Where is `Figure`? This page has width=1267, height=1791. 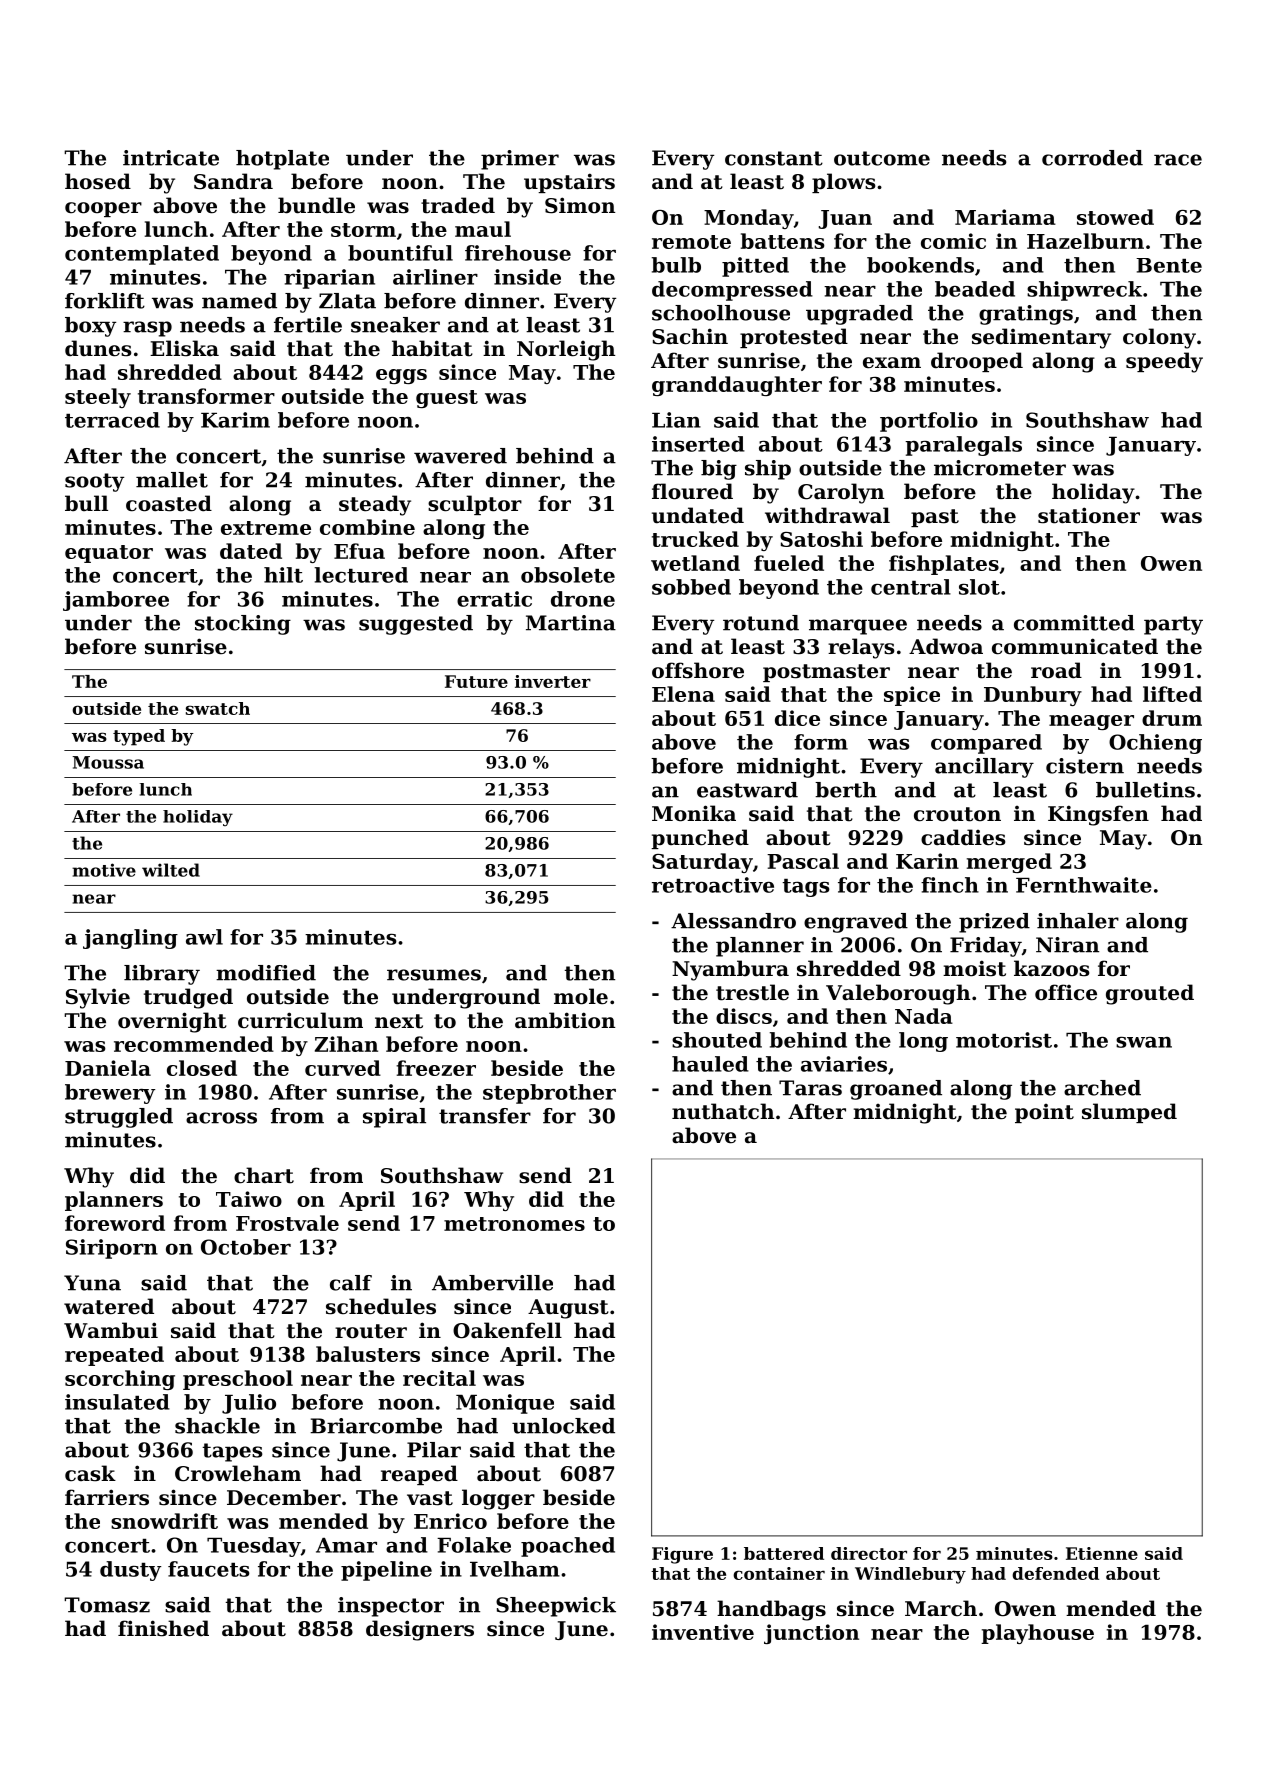
Figure is located at coordinates (682, 1555).
